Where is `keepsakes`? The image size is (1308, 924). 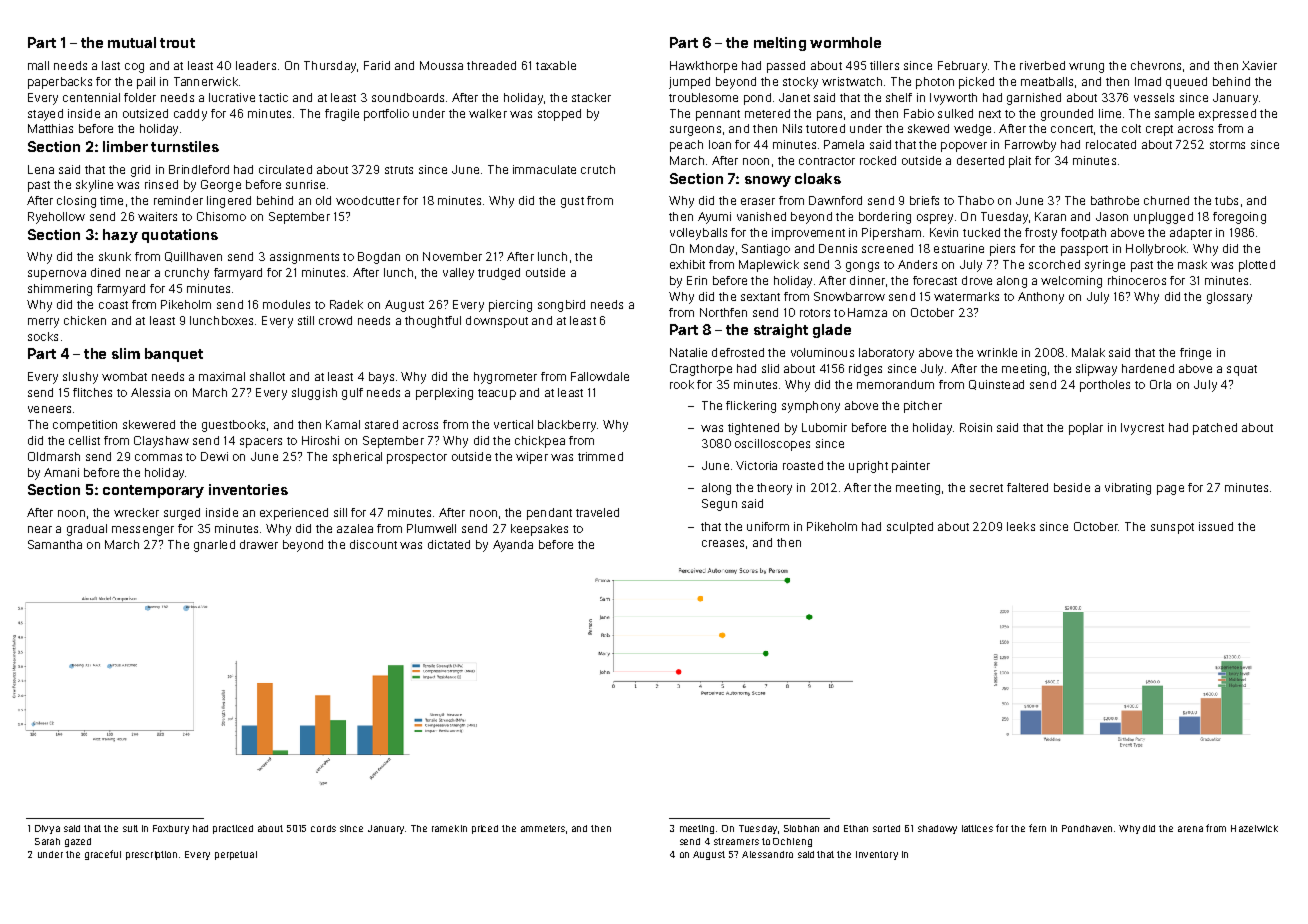
keepsakes is located at coordinates (539, 530).
